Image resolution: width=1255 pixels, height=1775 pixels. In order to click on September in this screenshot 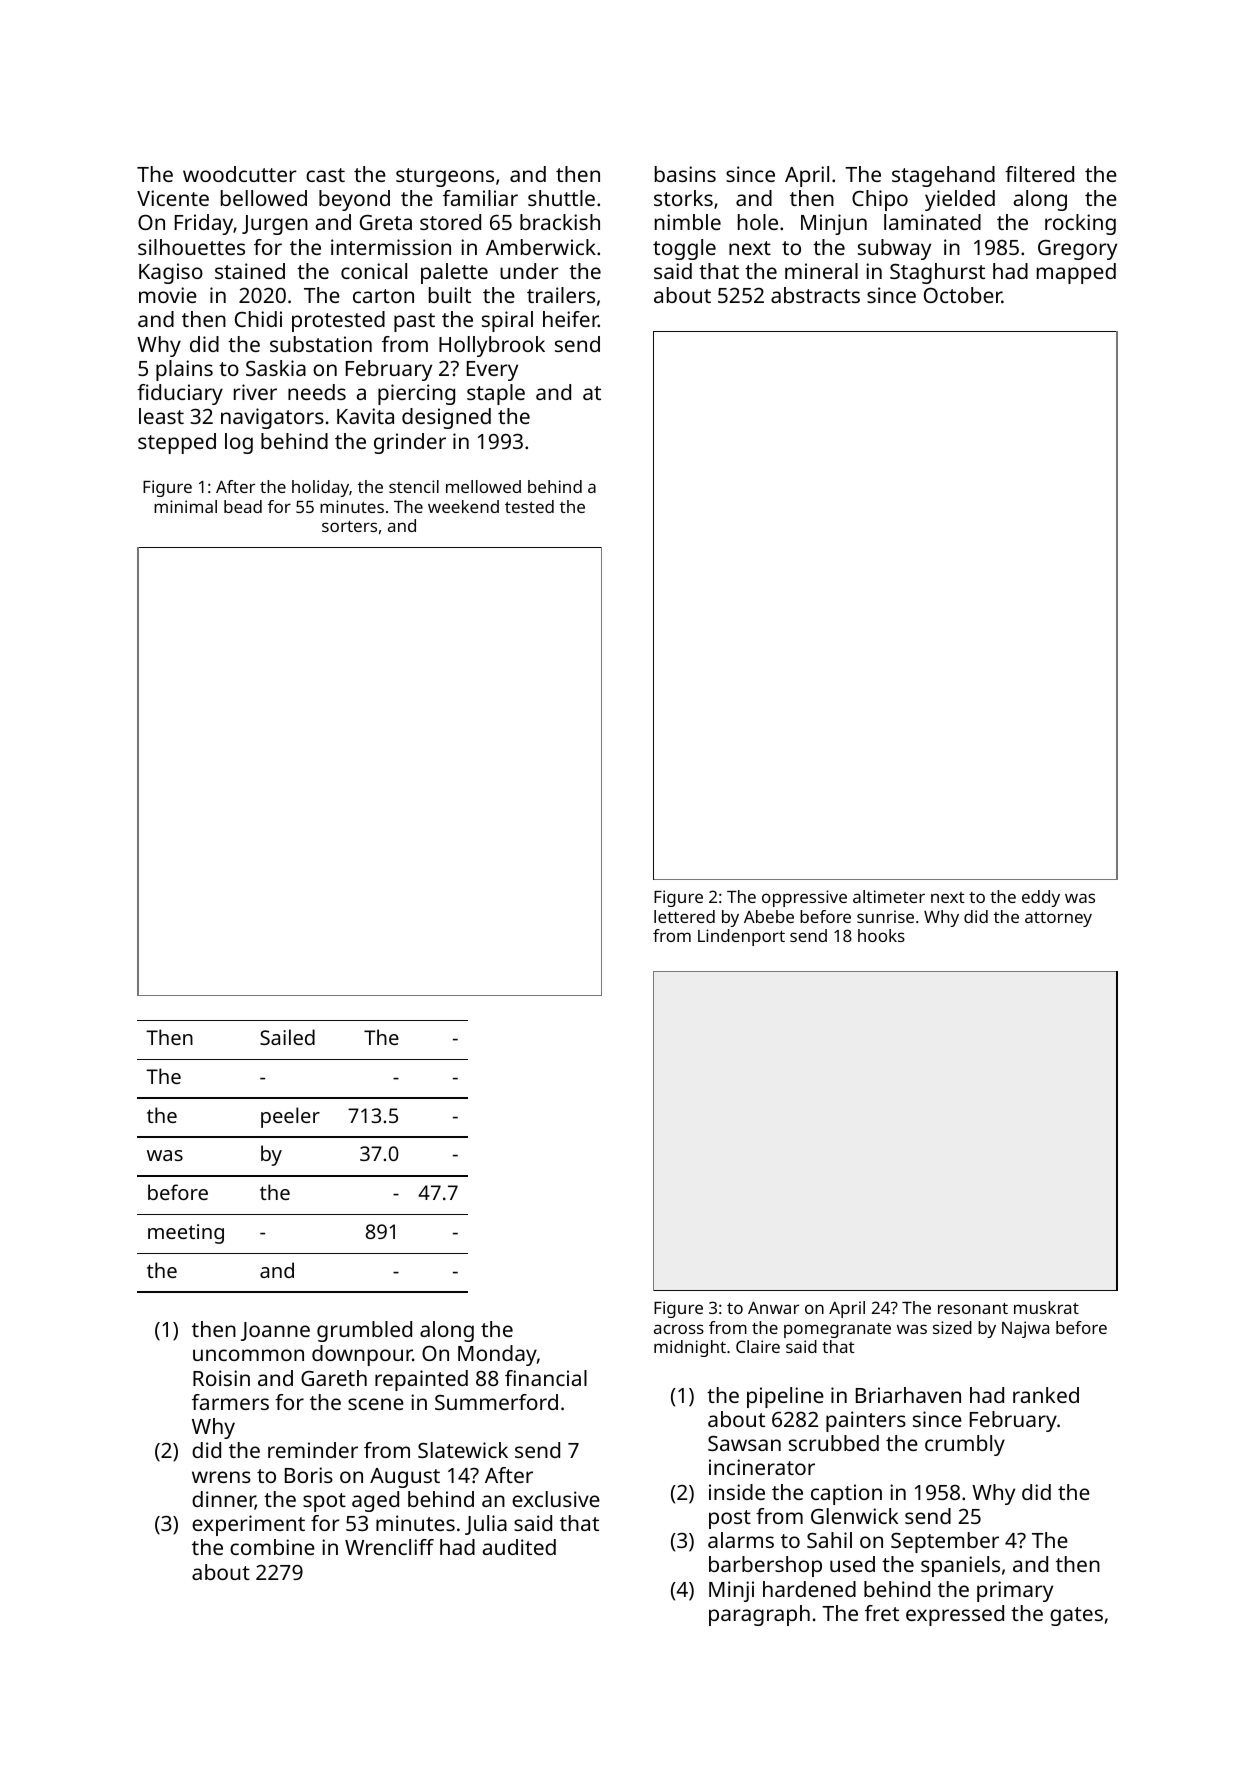, I will do `click(945, 1542)`.
